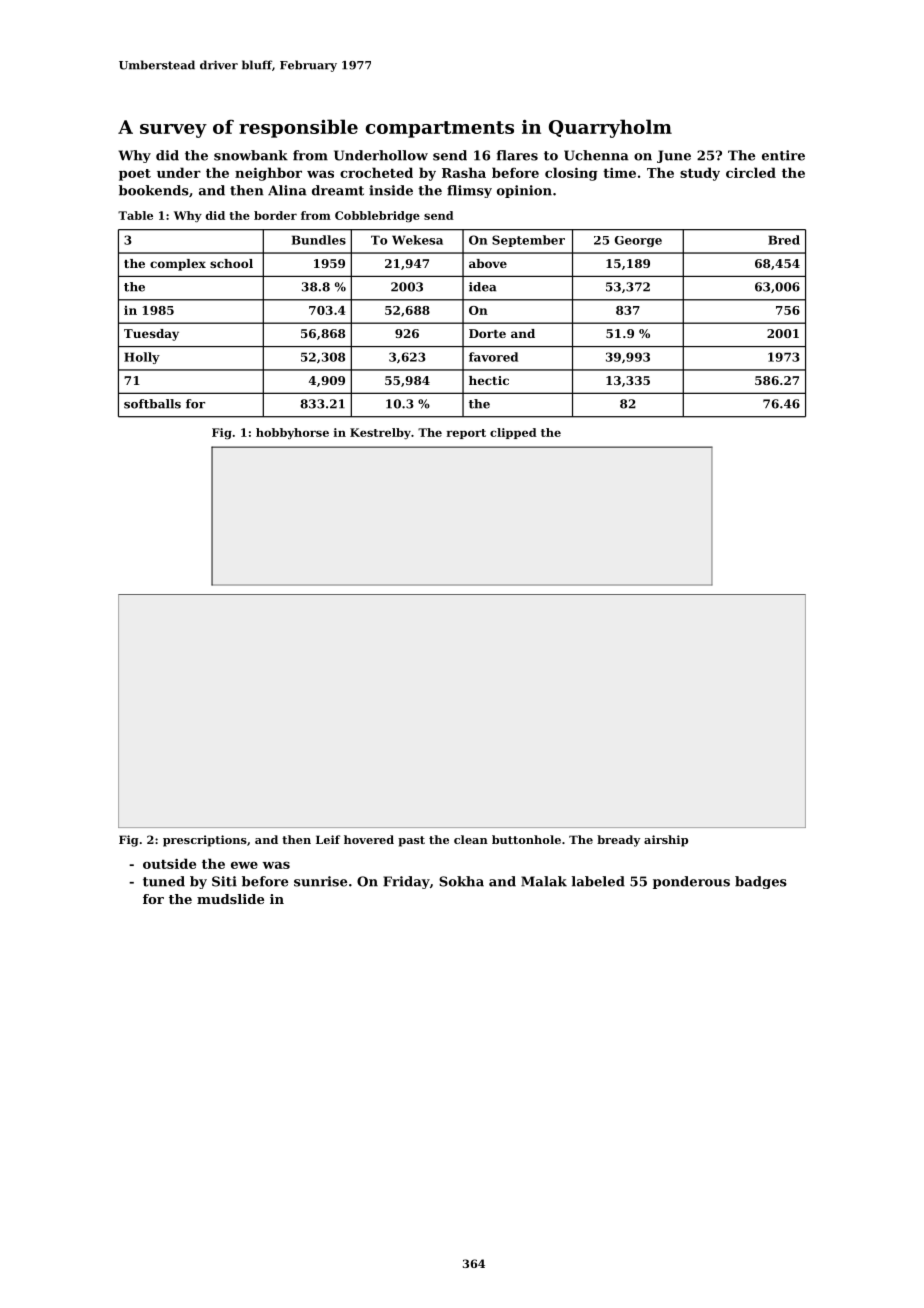 This screenshot has width=924, height=1308. What do you see at coordinates (251, 155) in the screenshot?
I see `snowbank` at bounding box center [251, 155].
